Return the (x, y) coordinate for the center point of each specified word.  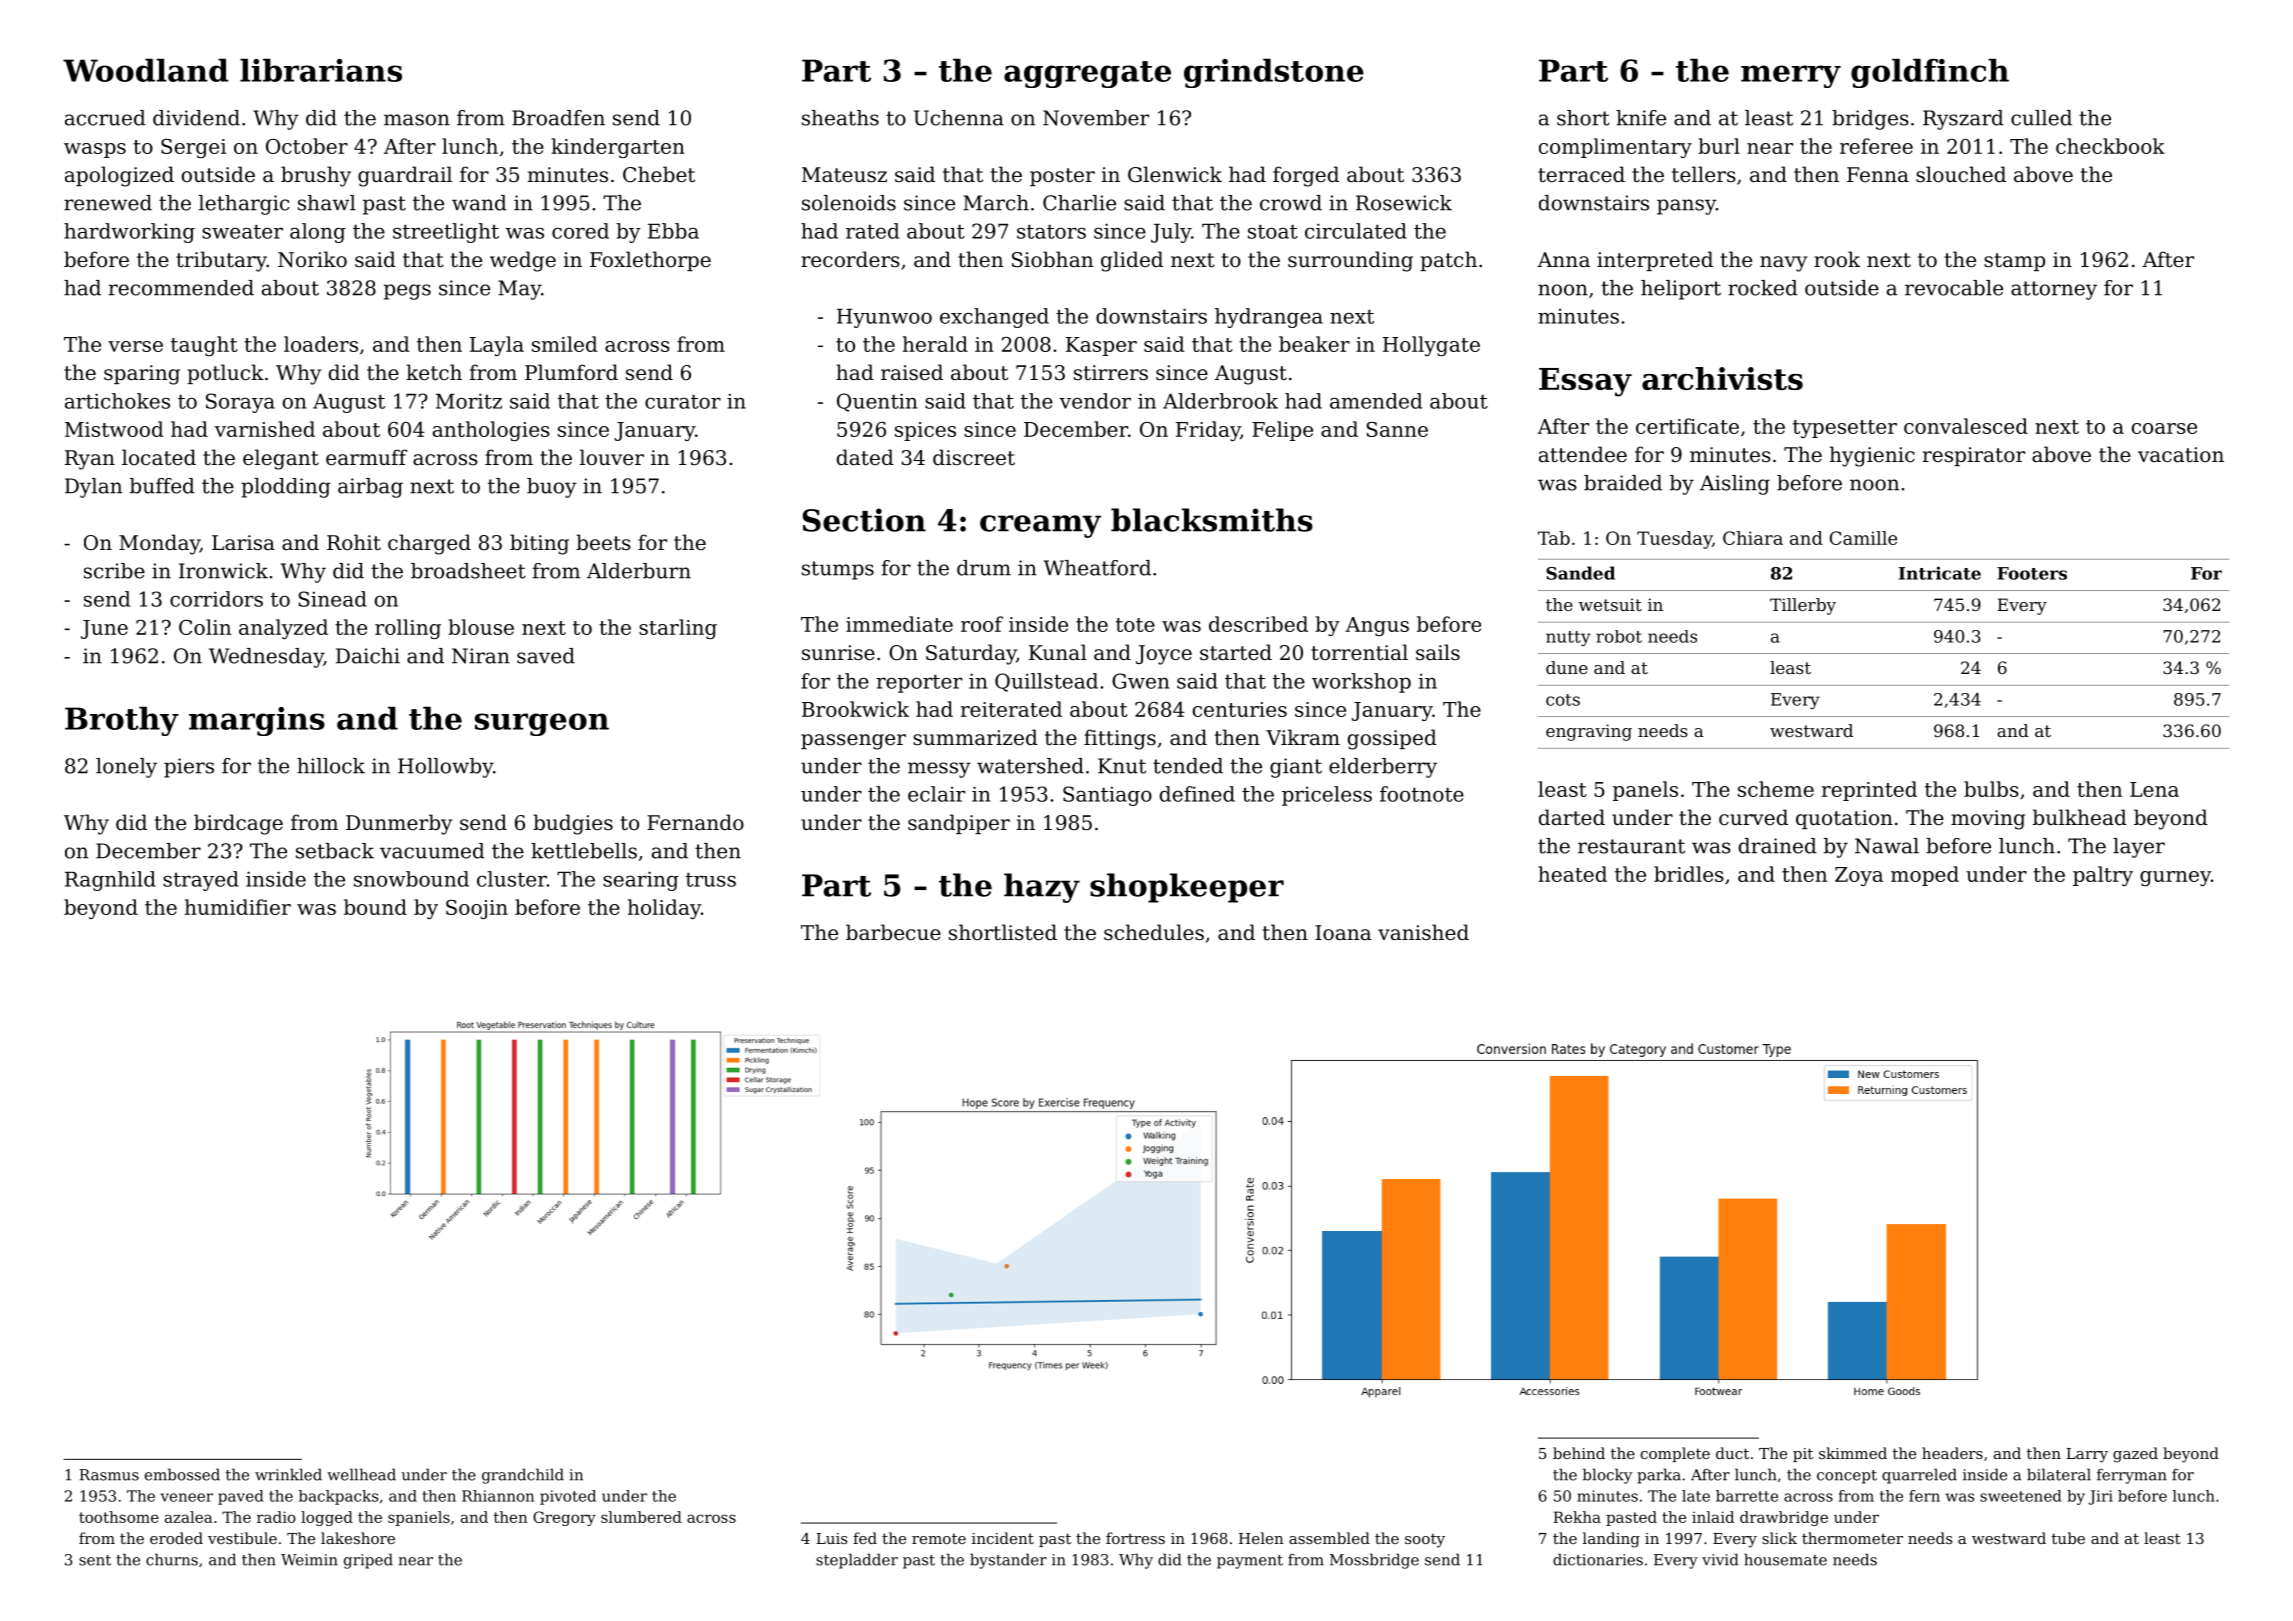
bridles (1689, 874)
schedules (1154, 932)
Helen (1261, 1538)
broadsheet (468, 571)
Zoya (1859, 876)
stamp (2014, 262)
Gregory (564, 1518)
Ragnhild (110, 881)
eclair (936, 794)
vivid (1720, 1559)
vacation (2181, 455)
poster (1062, 177)
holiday (664, 909)
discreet (974, 457)
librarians (321, 70)
